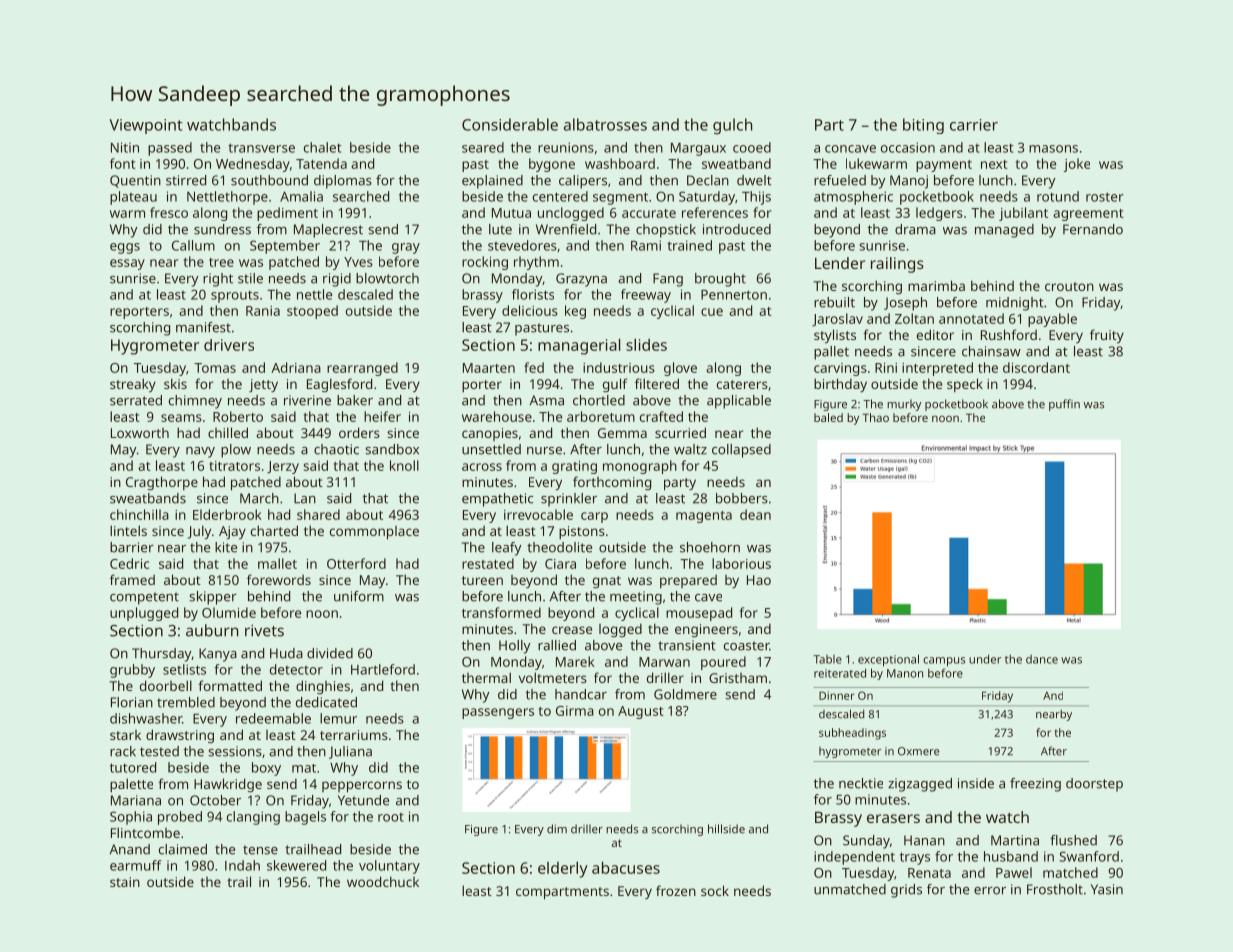  I want to click on under, so click(985, 659).
